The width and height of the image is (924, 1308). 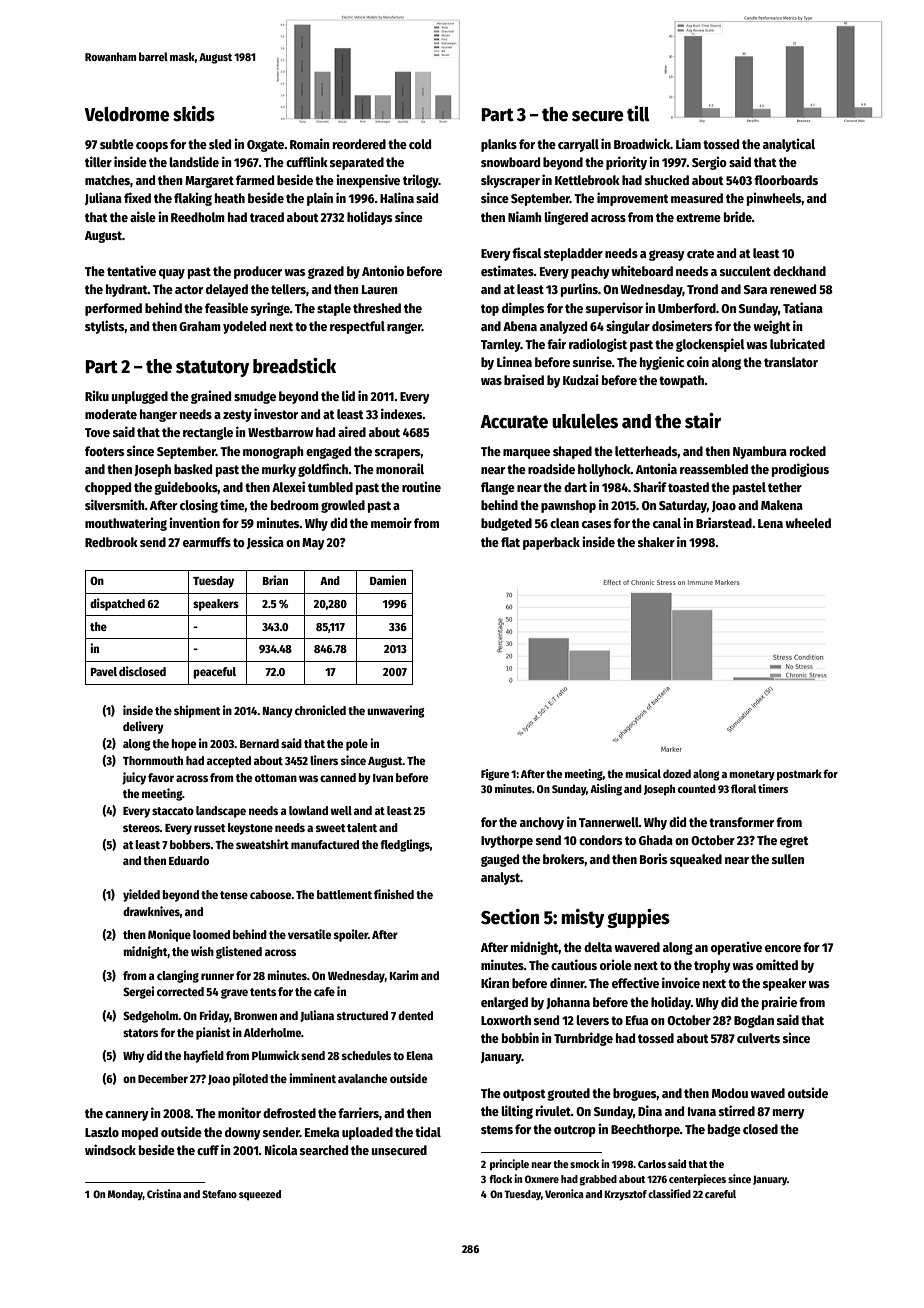 What do you see at coordinates (127, 114) in the image?
I see `Velodrome` at bounding box center [127, 114].
